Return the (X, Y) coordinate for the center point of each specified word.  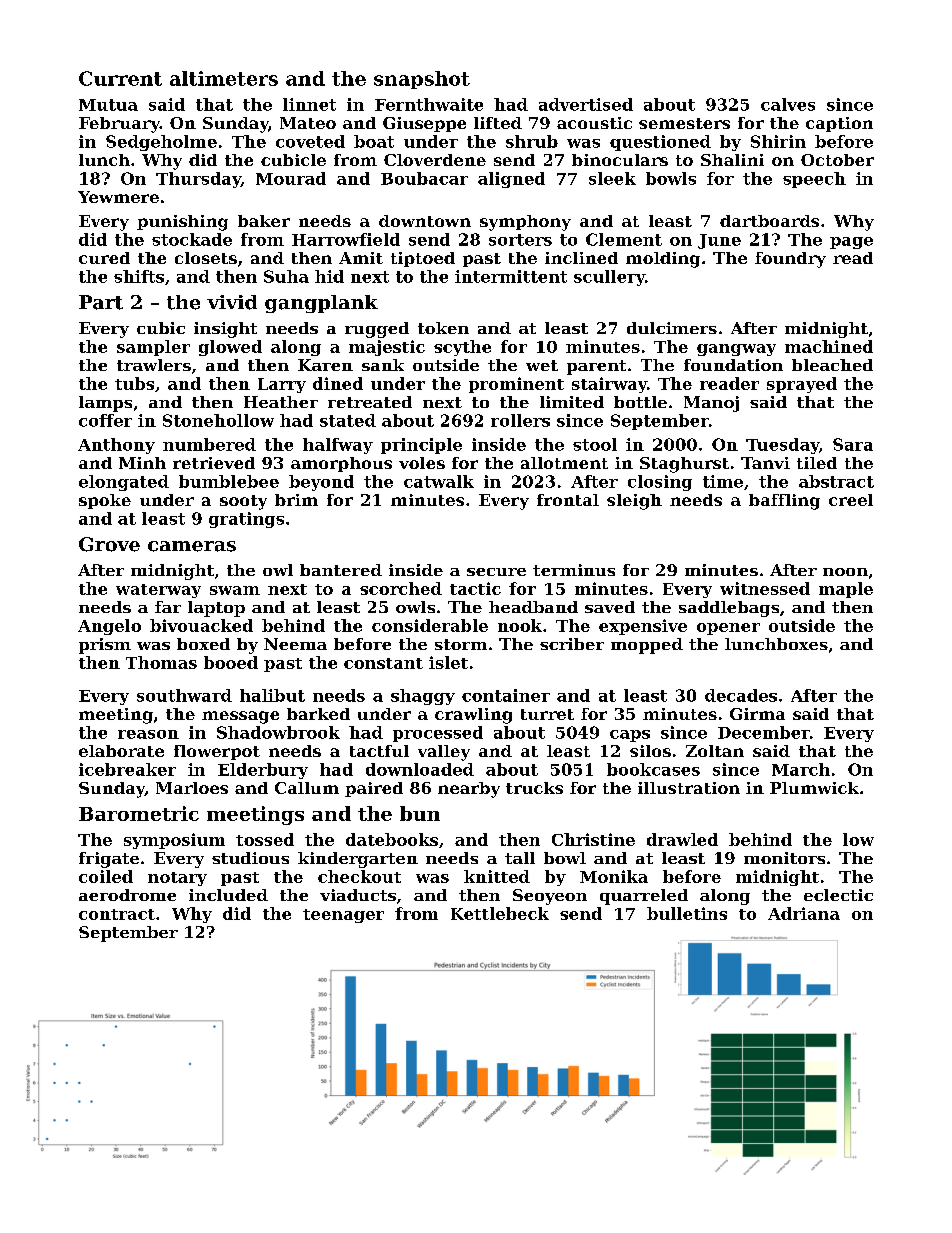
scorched (401, 588)
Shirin (778, 141)
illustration (689, 788)
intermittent (511, 276)
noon (845, 572)
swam (235, 590)
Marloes (192, 788)
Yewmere (118, 197)
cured (104, 258)
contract (117, 914)
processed (438, 734)
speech (814, 180)
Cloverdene (435, 160)
